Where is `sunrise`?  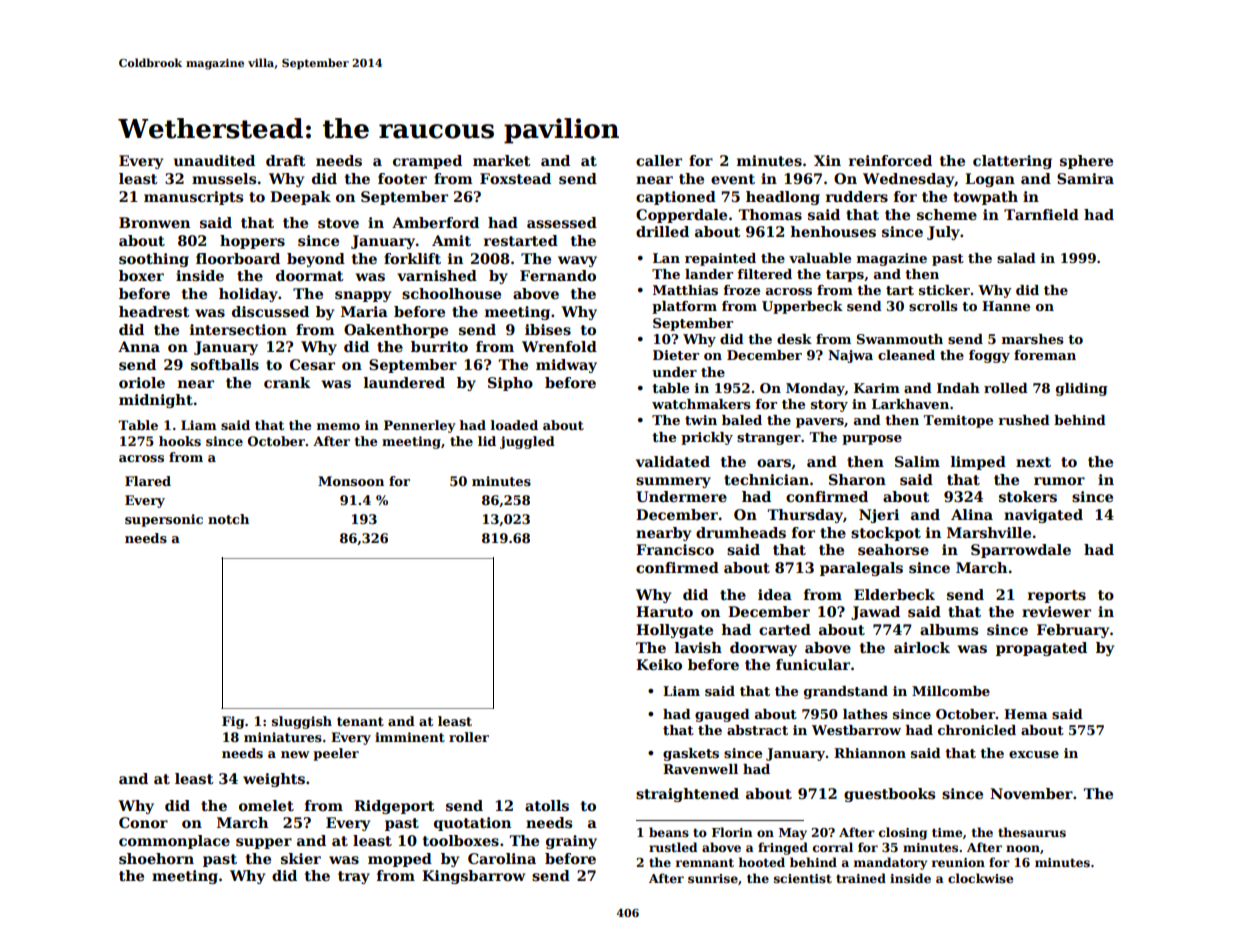 sunrise is located at coordinates (713, 878).
